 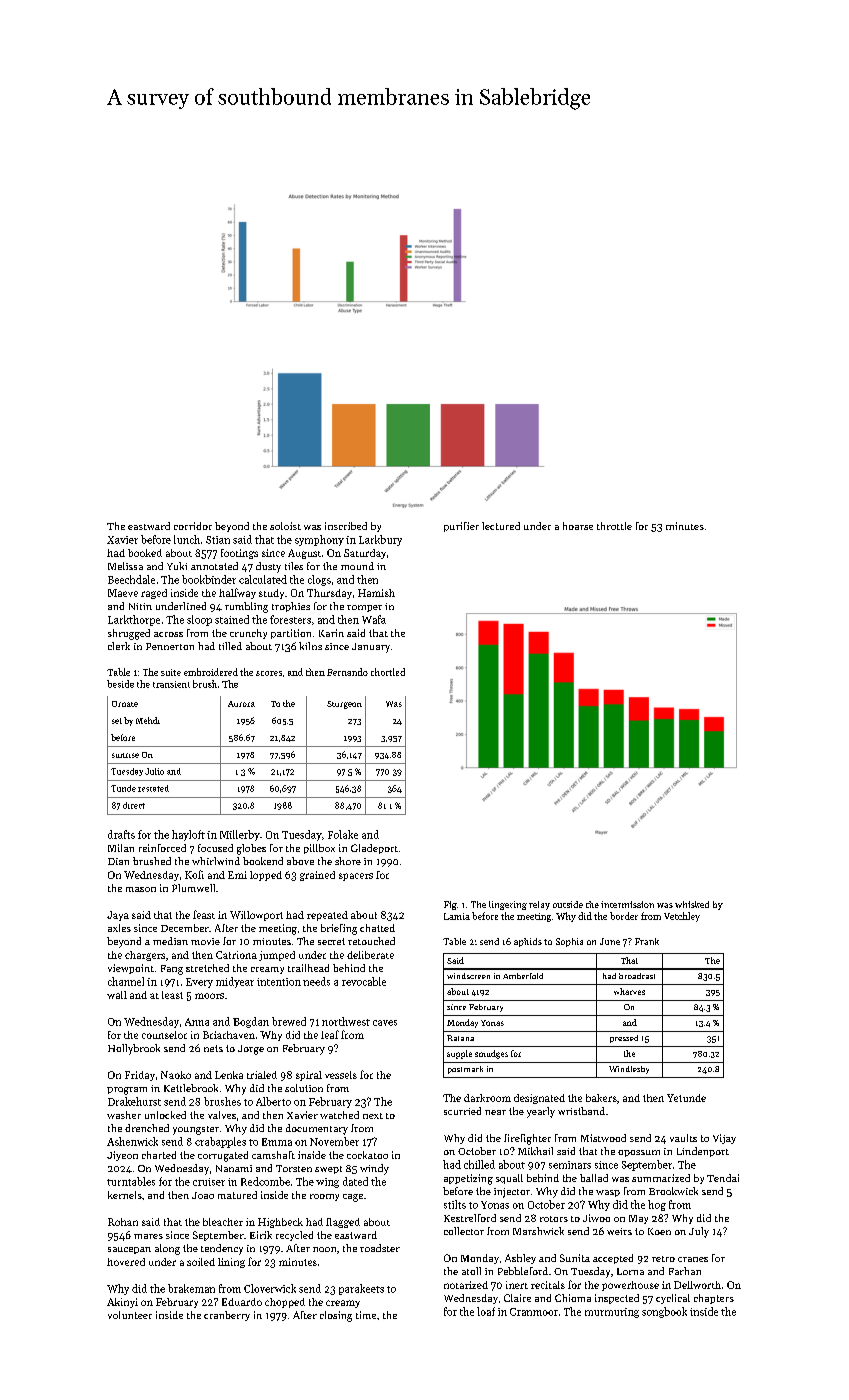 What do you see at coordinates (373, 1116) in the document?
I see `next` at bounding box center [373, 1116].
